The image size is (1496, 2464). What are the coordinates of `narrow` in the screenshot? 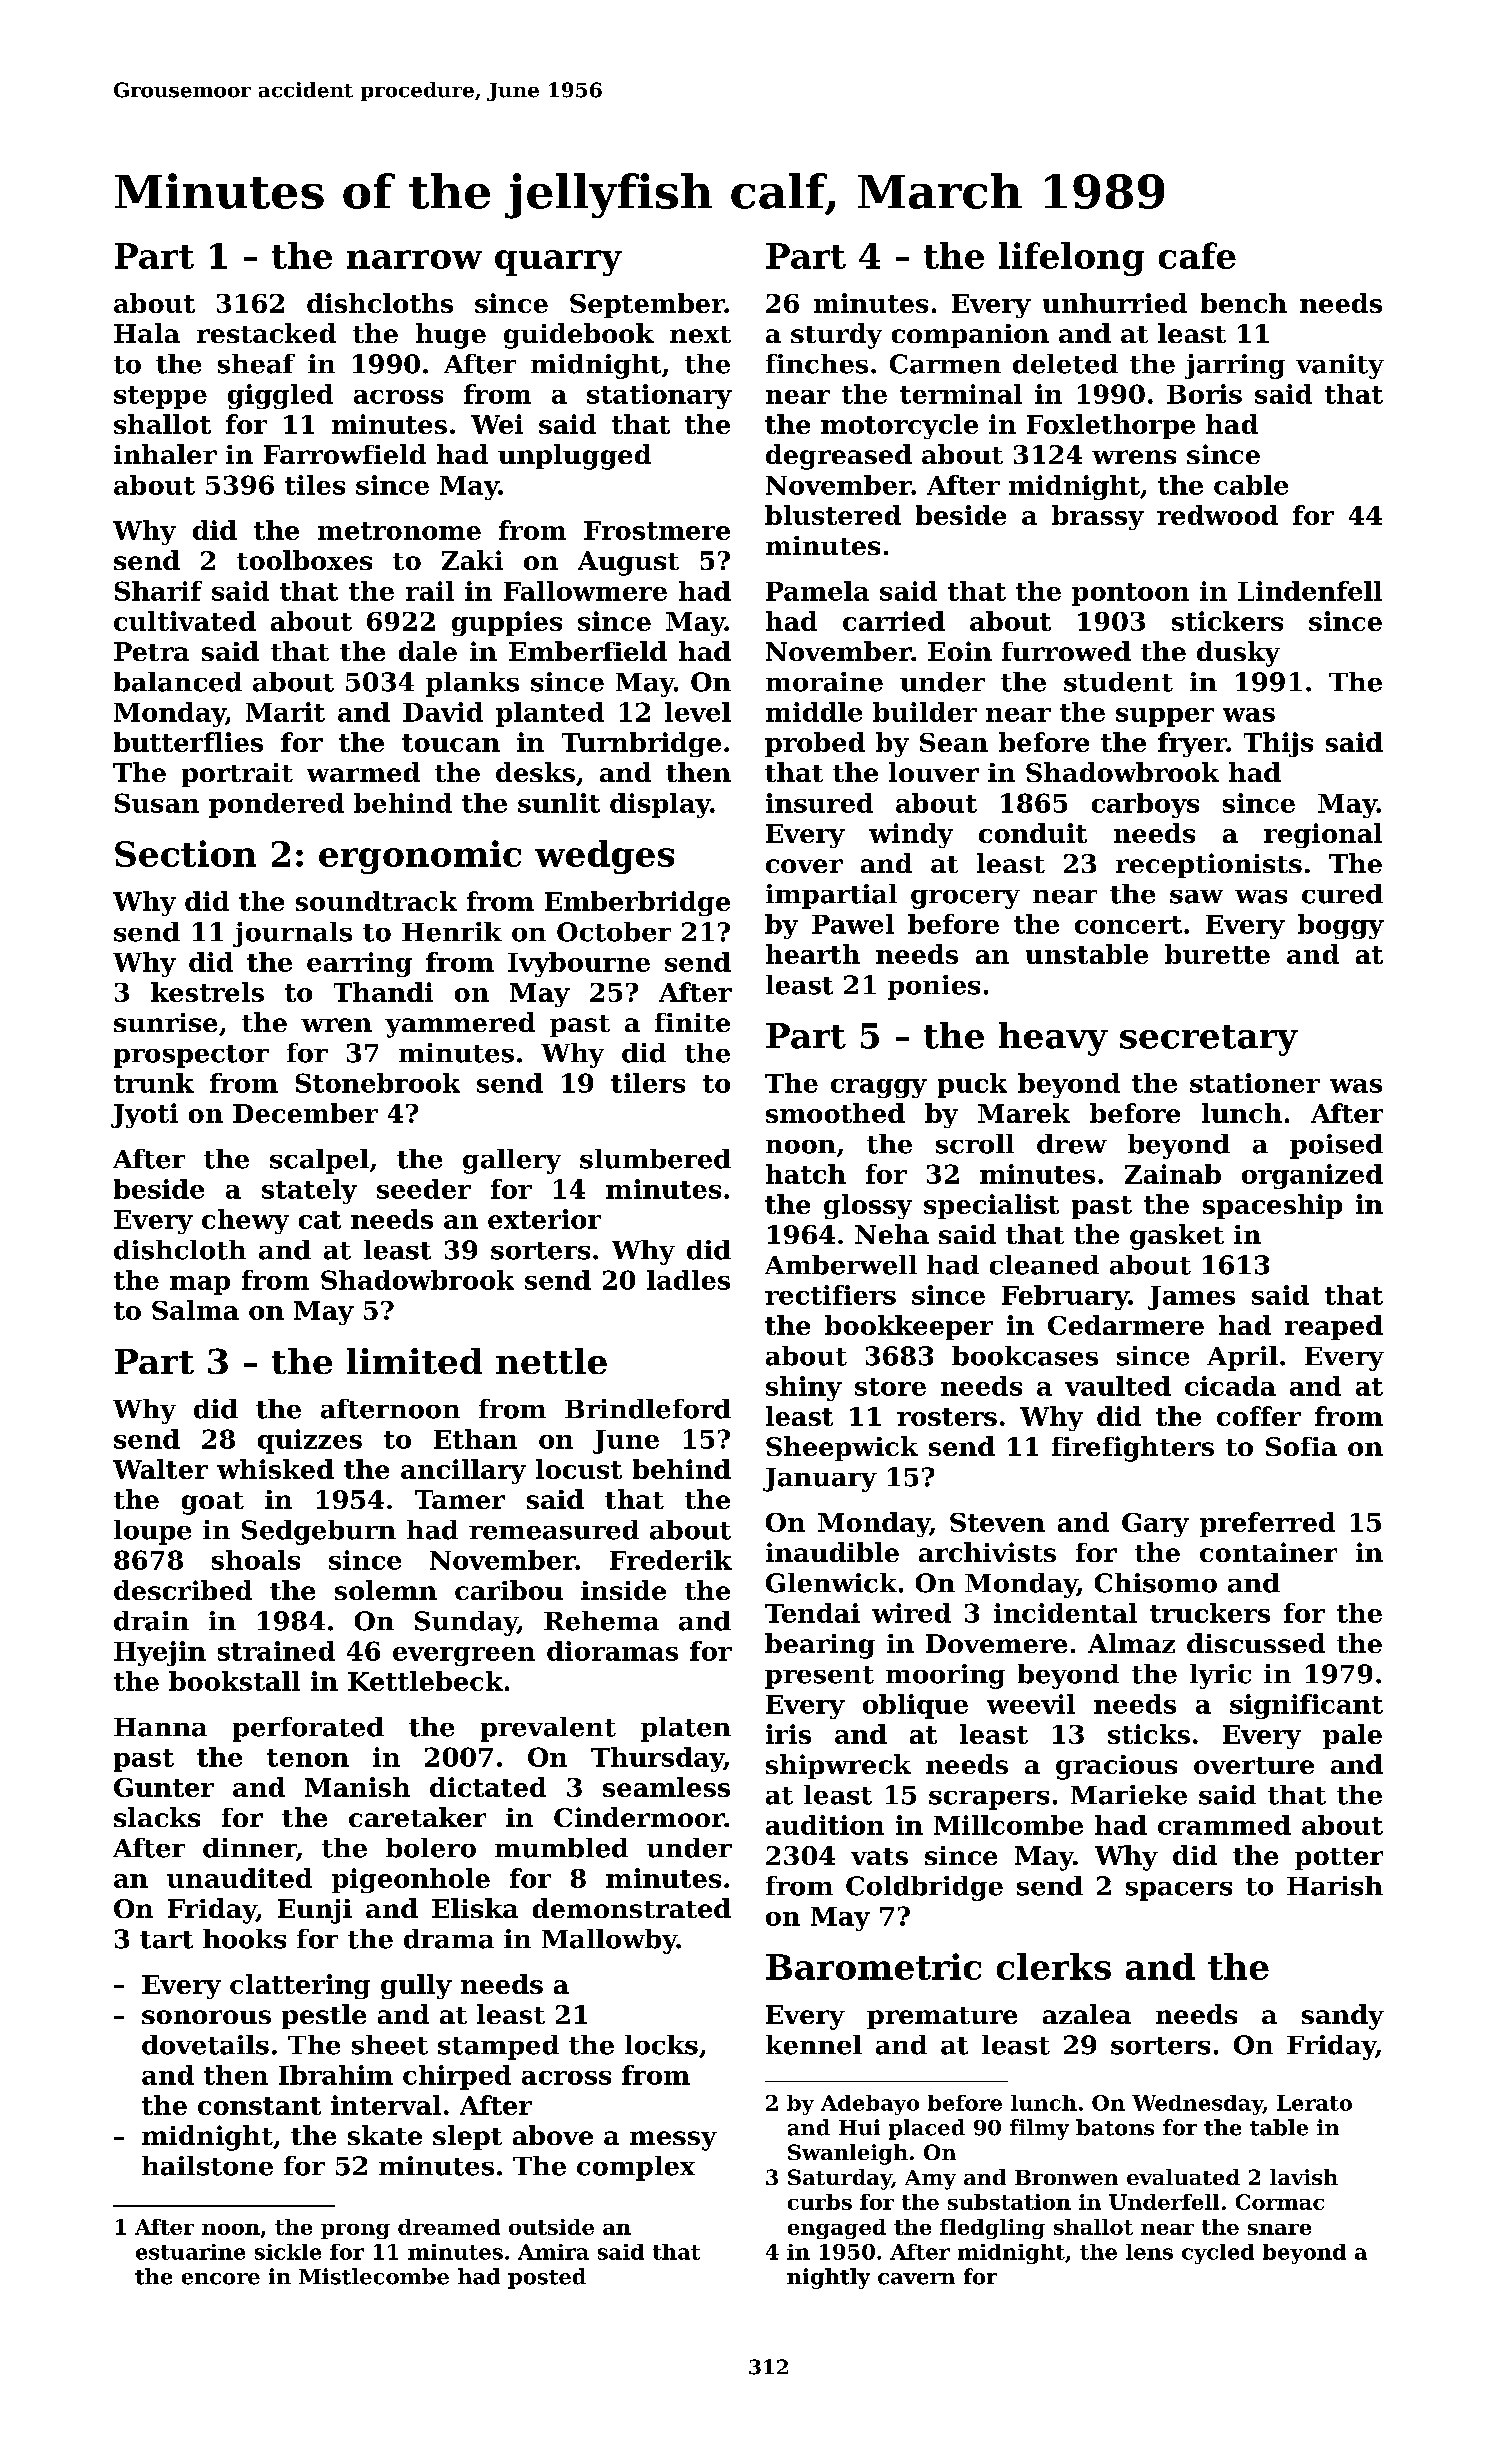 It's located at (414, 259).
